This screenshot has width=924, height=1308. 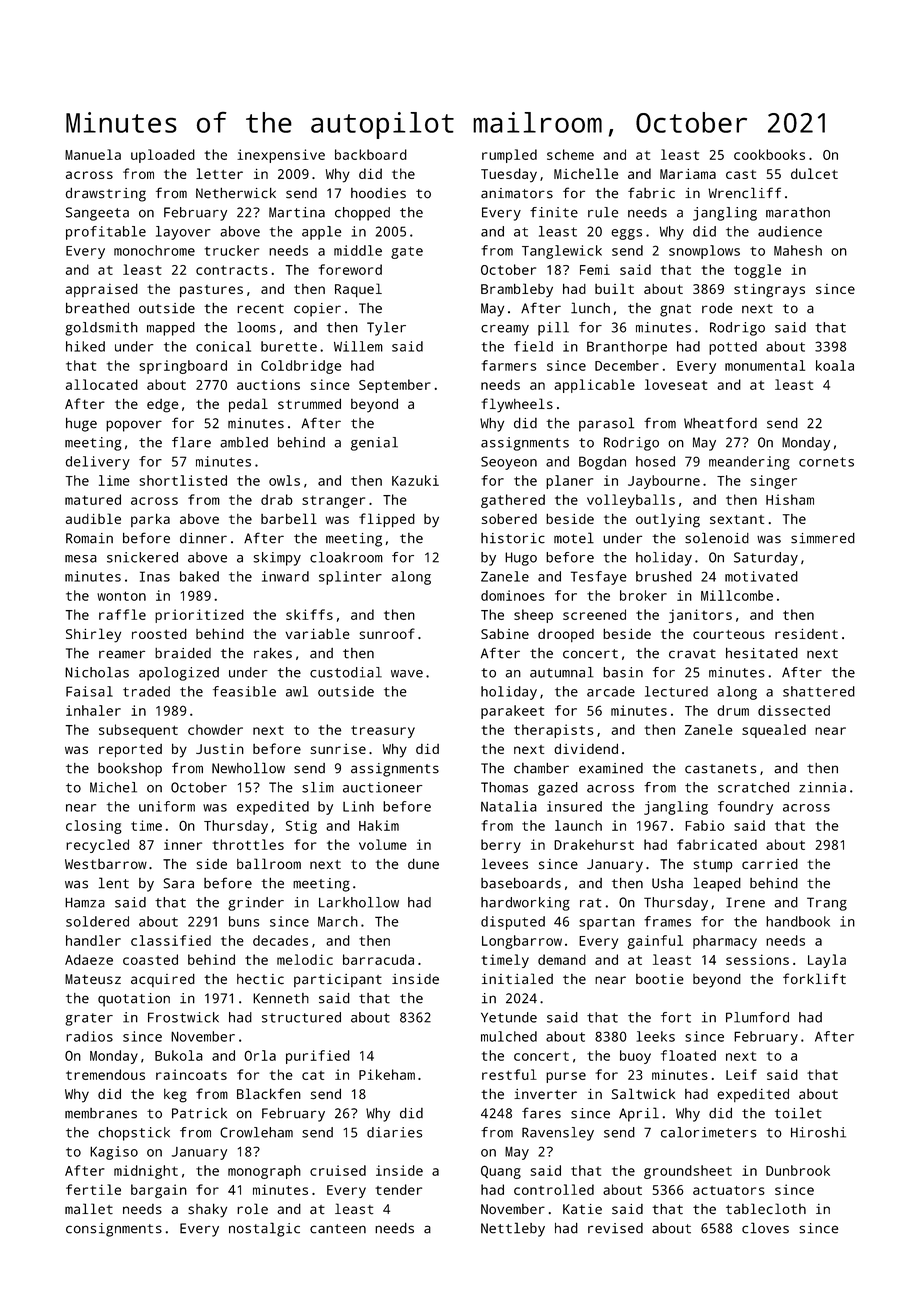 What do you see at coordinates (97, 308) in the screenshot?
I see `breathed` at bounding box center [97, 308].
